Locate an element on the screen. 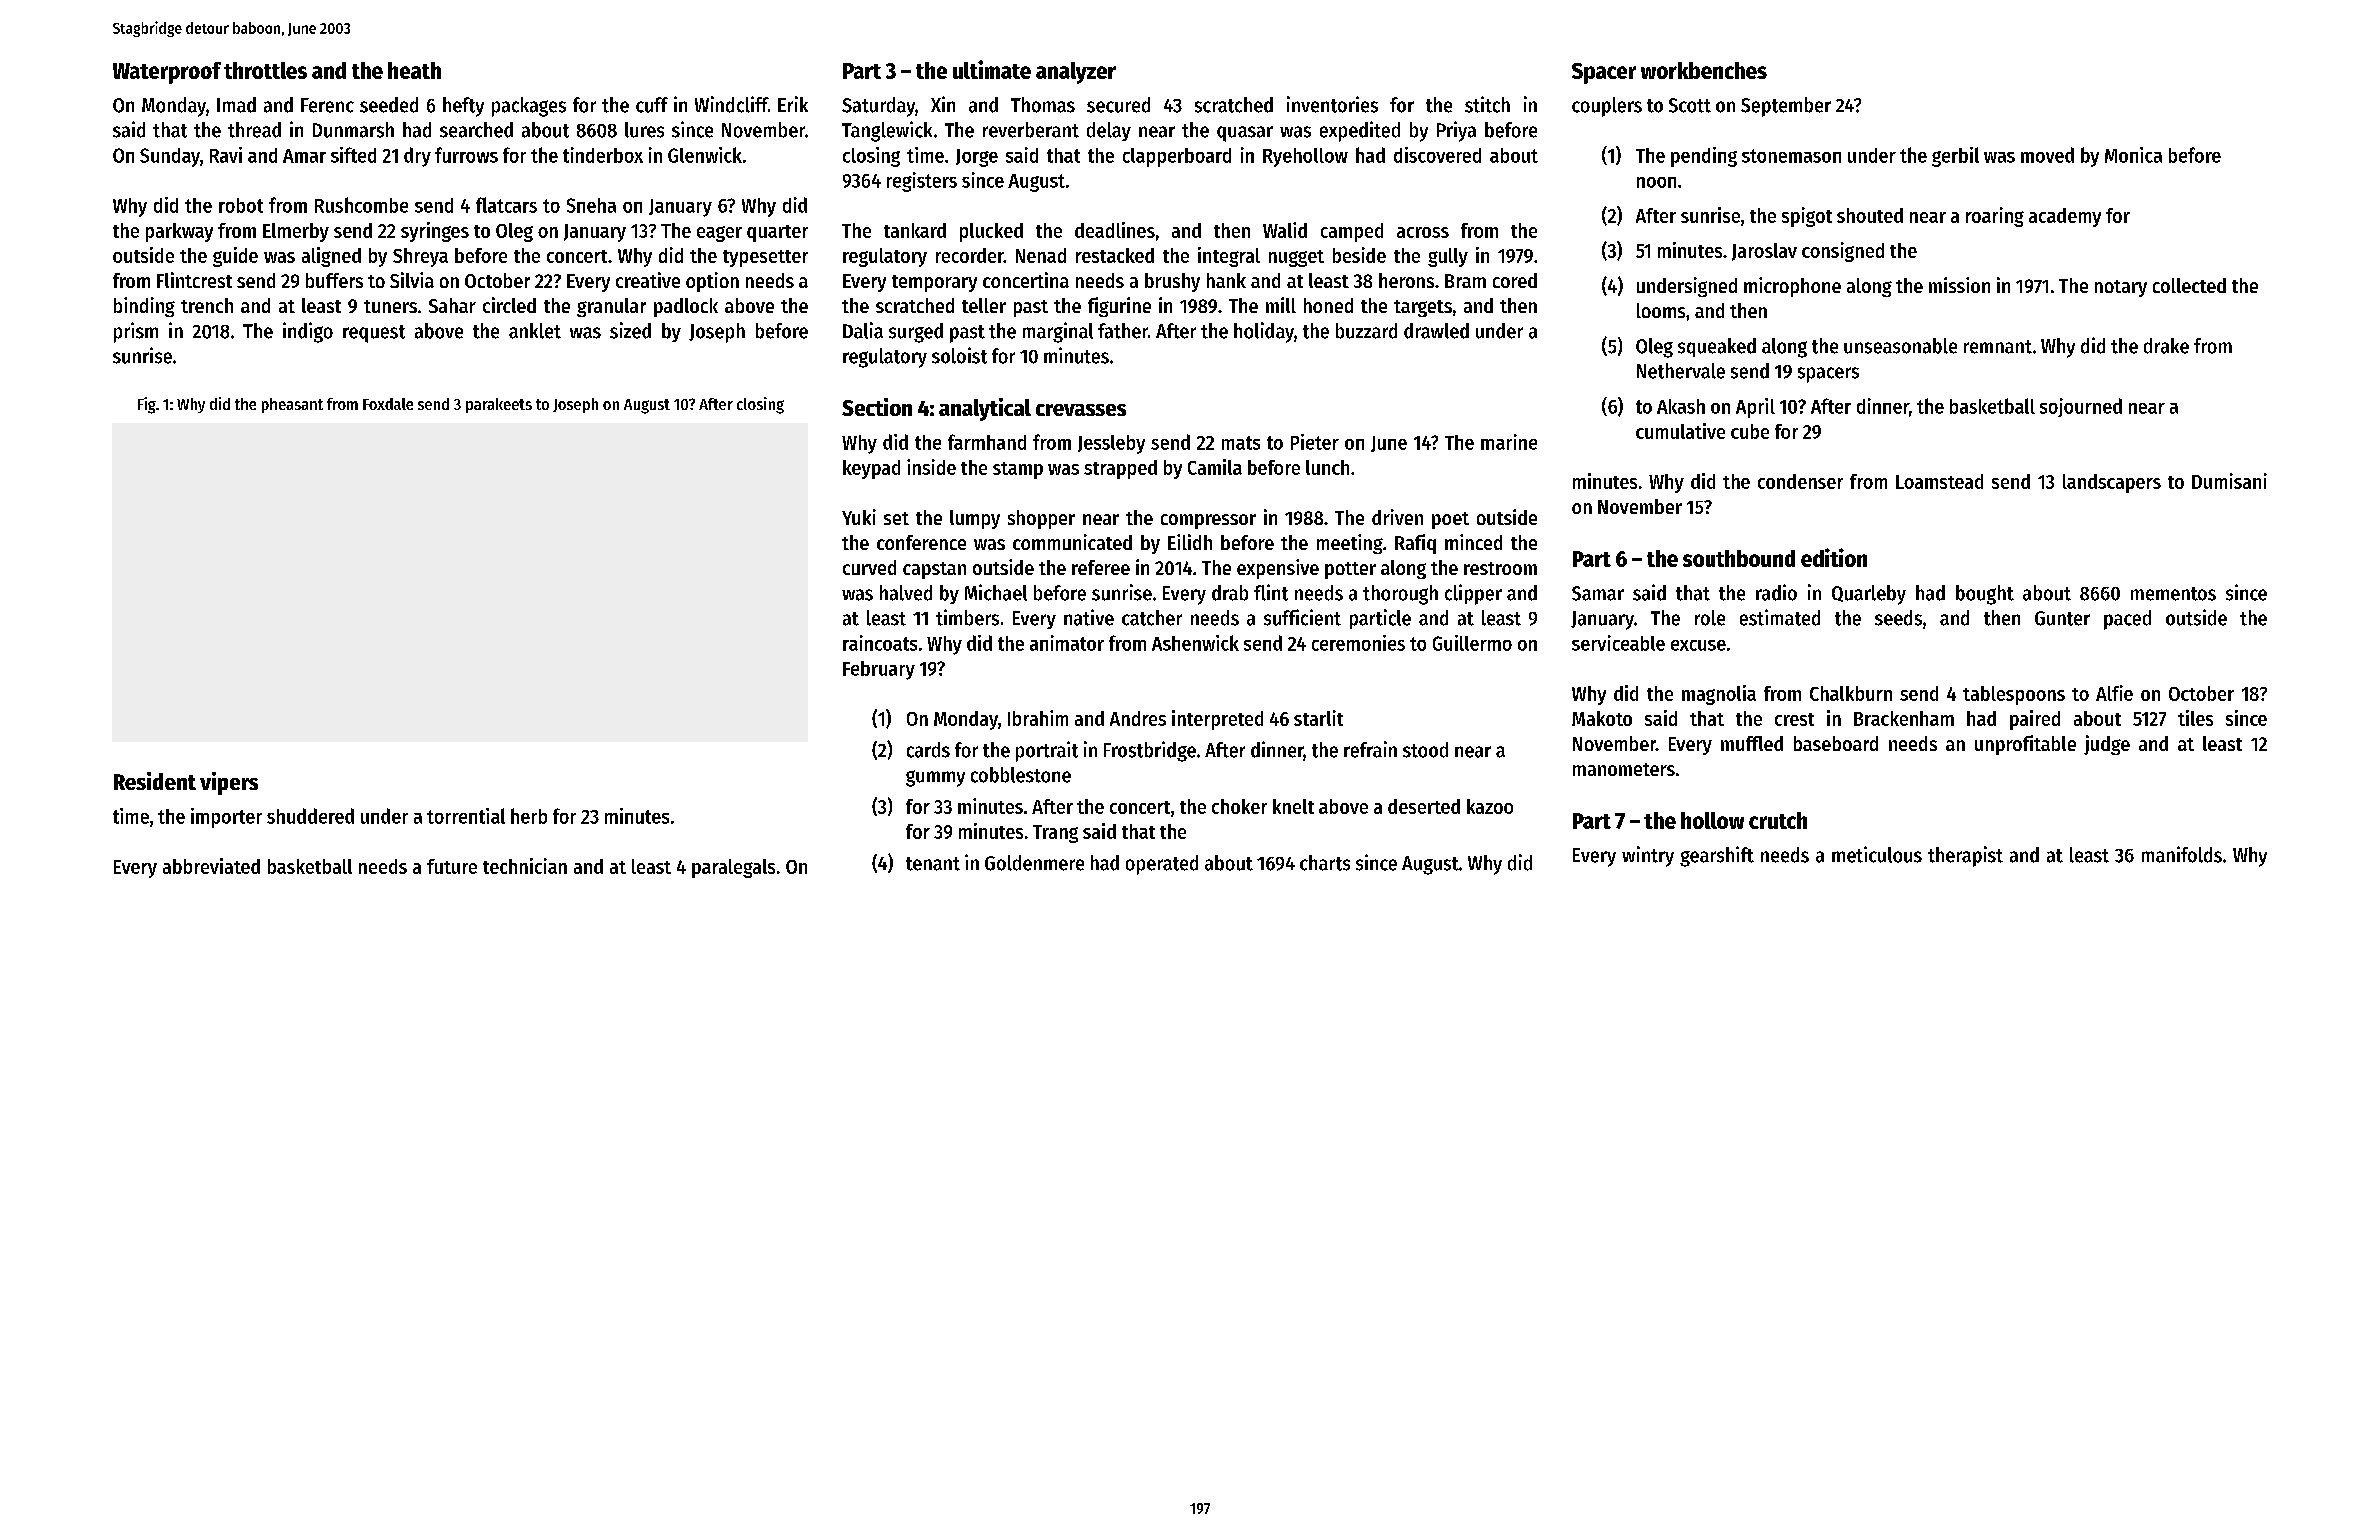 Image resolution: width=2380 pixels, height=1540 pixels. nugget is located at coordinates (1296, 258).
